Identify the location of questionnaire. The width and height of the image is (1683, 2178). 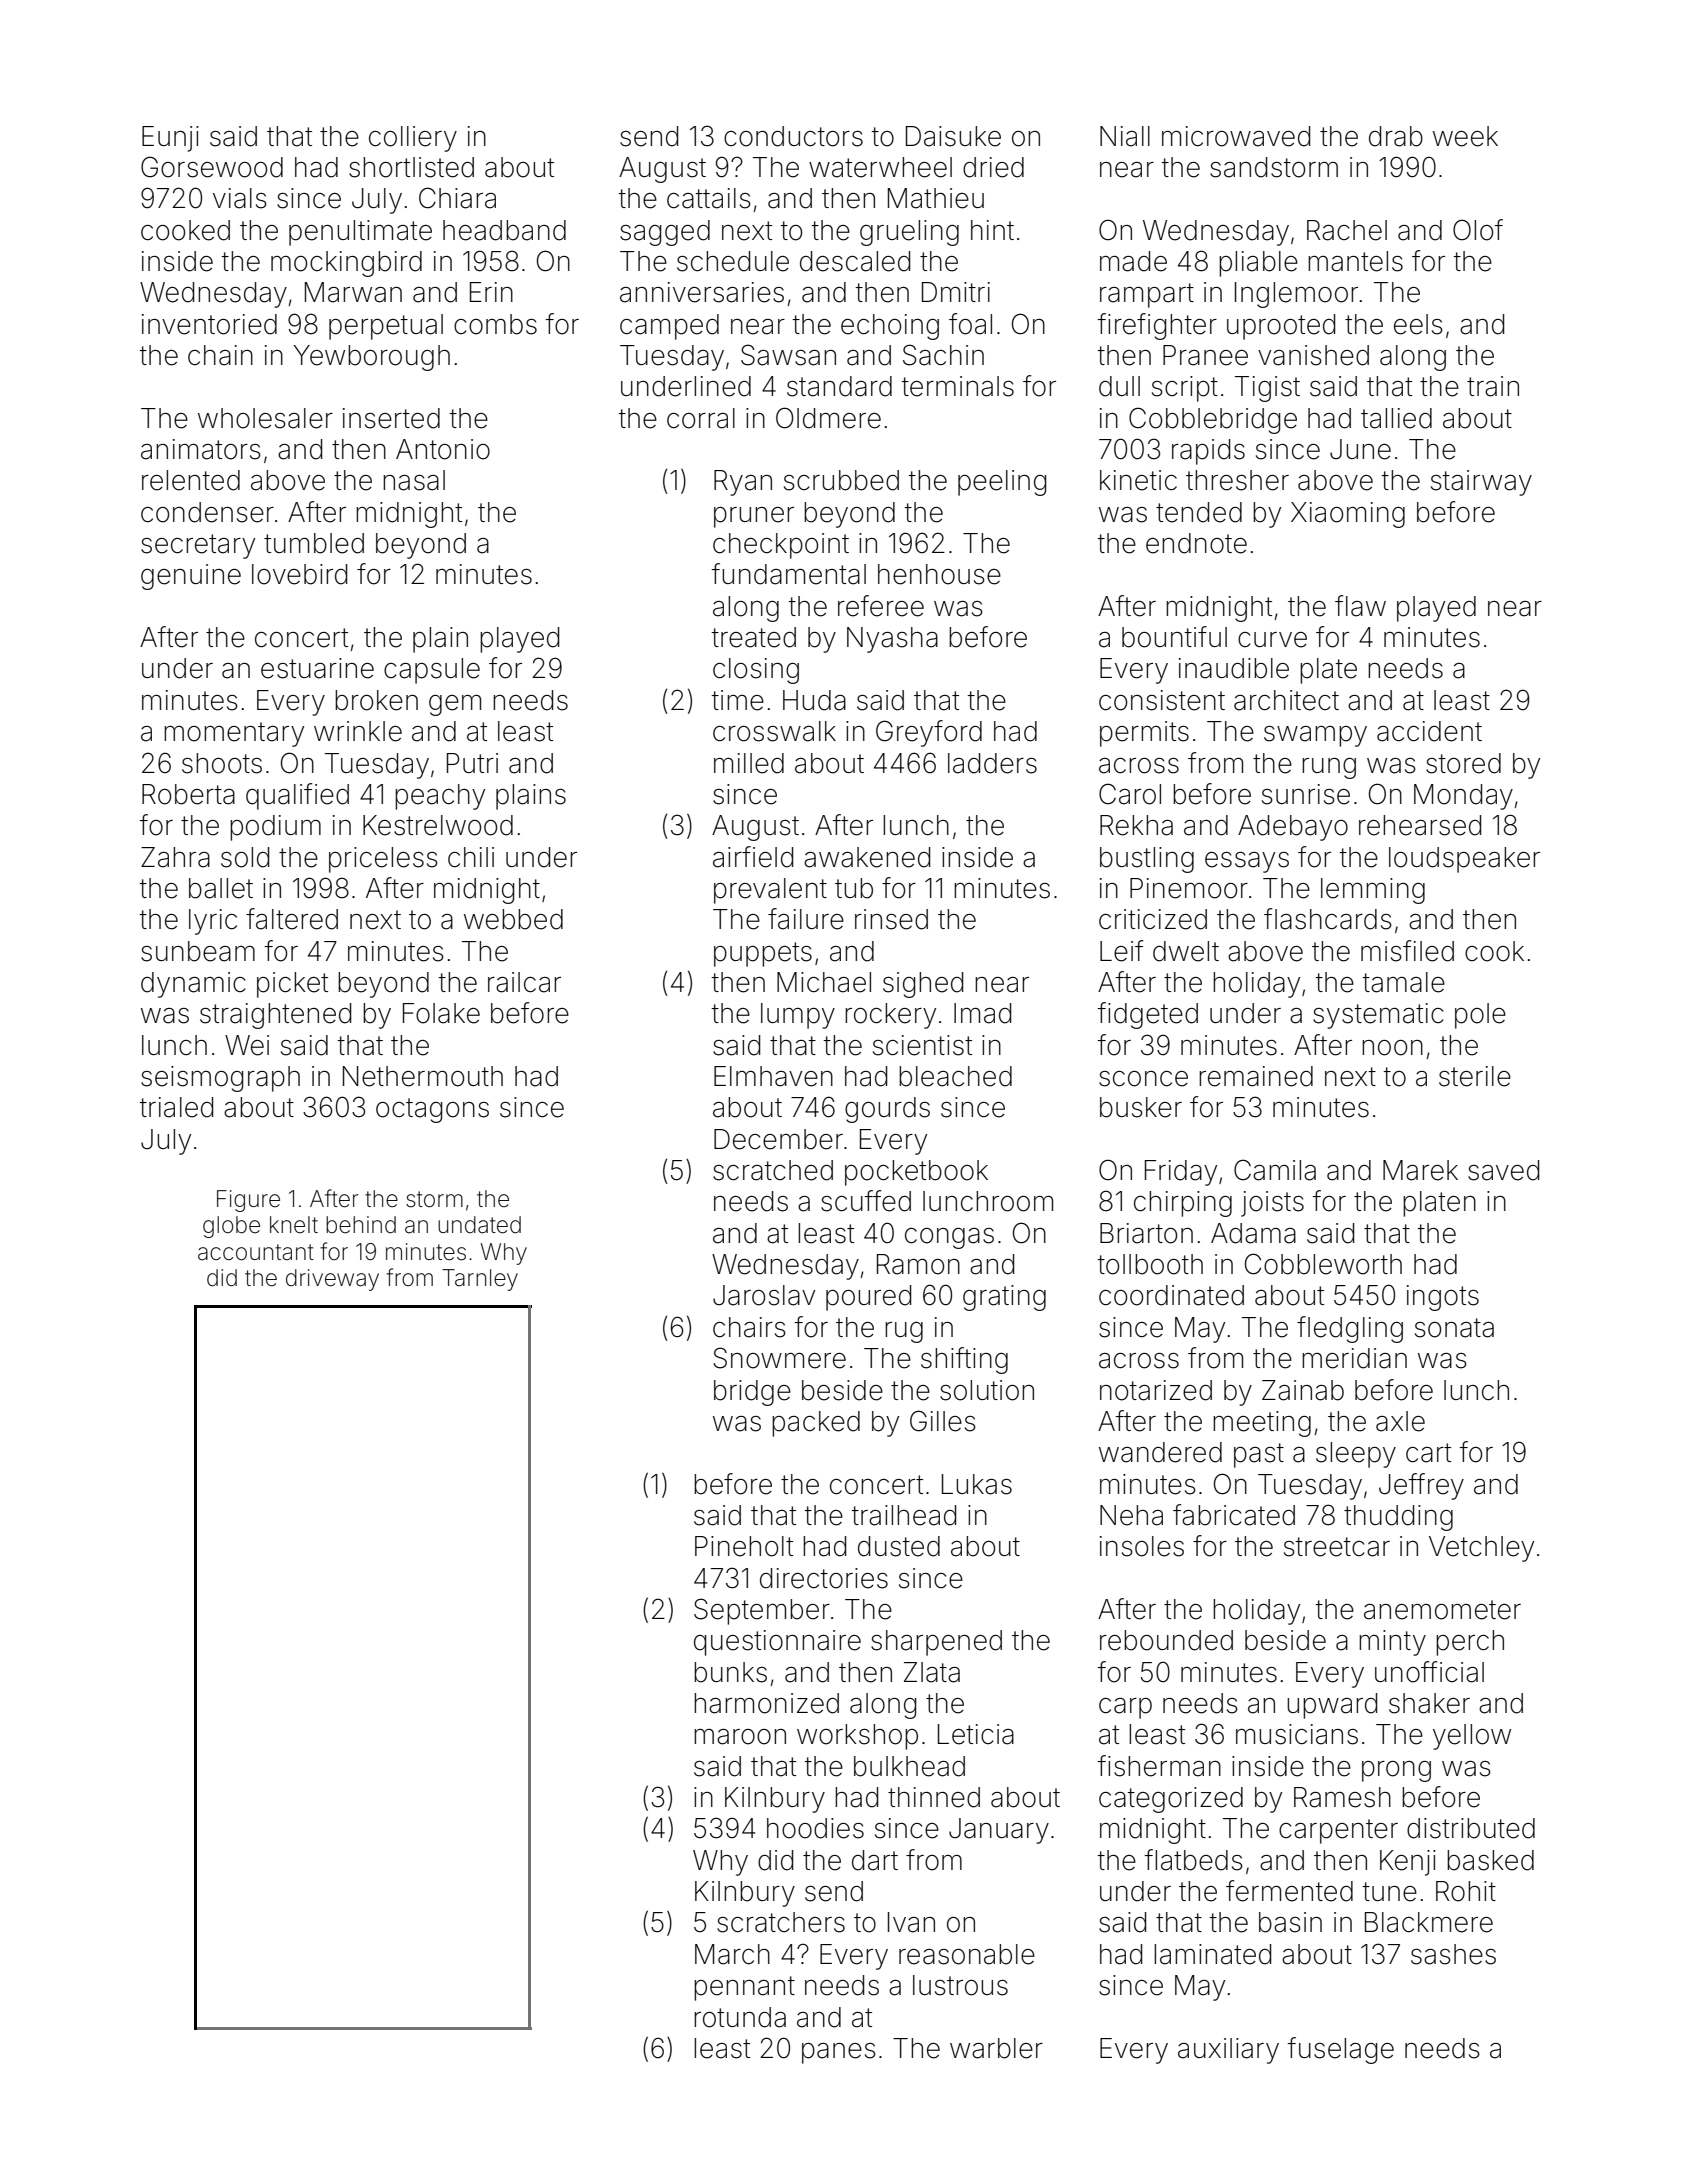
(777, 1643).
